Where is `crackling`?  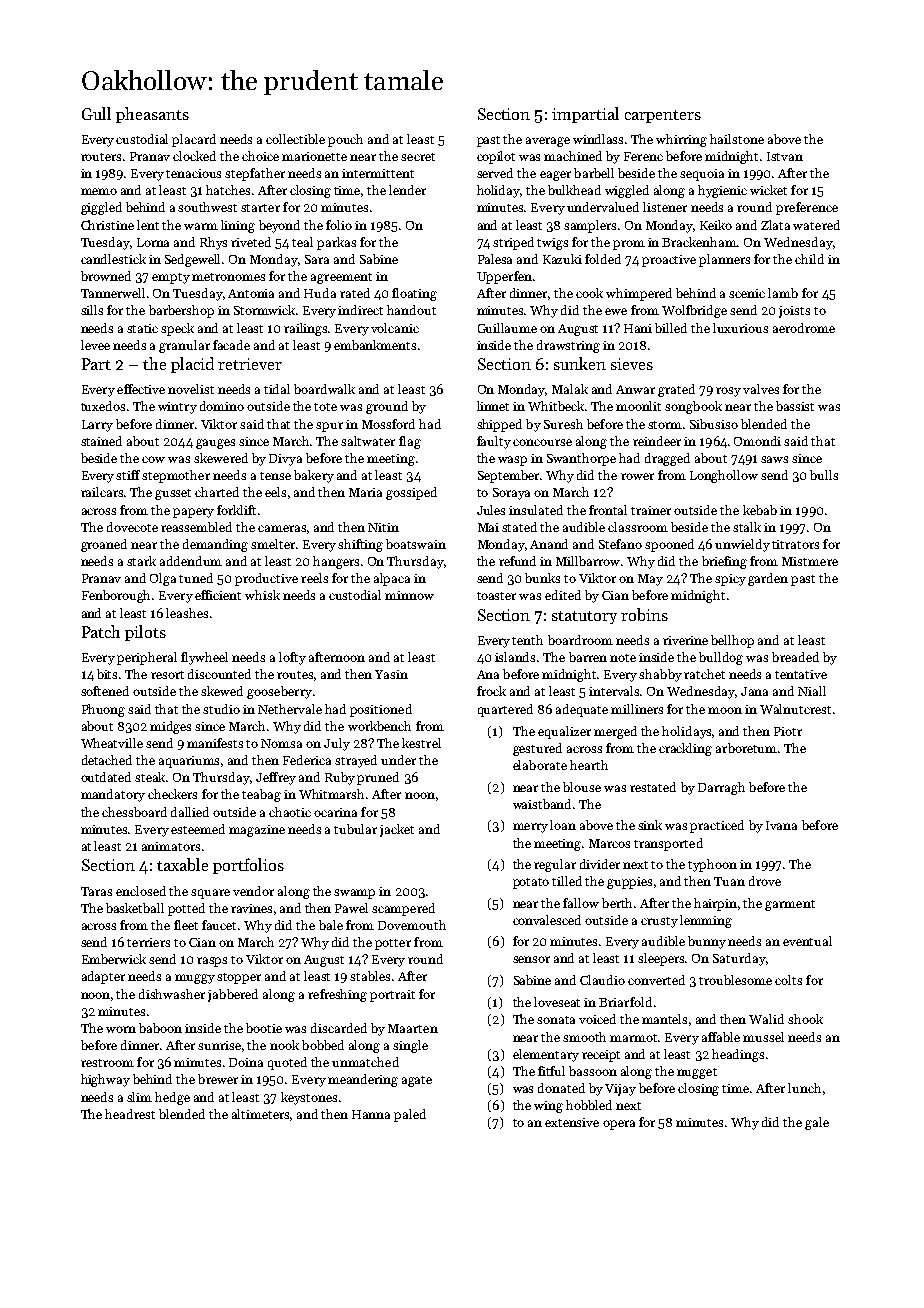 crackling is located at coordinates (685, 749).
